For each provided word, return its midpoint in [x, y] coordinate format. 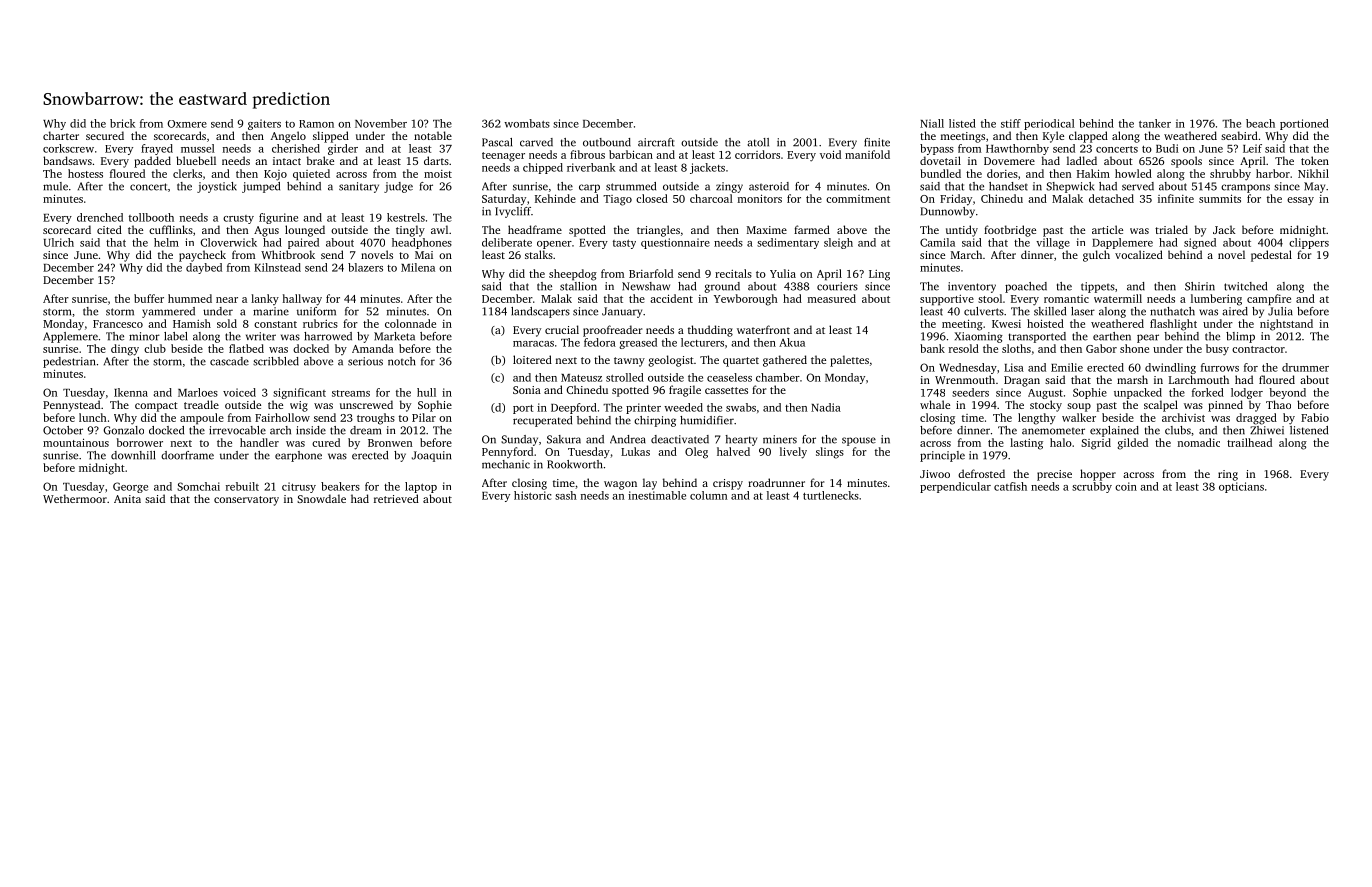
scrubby [1092, 487]
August [1045, 394]
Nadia [826, 407]
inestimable [657, 495]
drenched [100, 217]
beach [1260, 123]
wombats [527, 123]
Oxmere [187, 124]
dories [1002, 173]
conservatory [246, 501]
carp [589, 188]
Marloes [198, 392]
